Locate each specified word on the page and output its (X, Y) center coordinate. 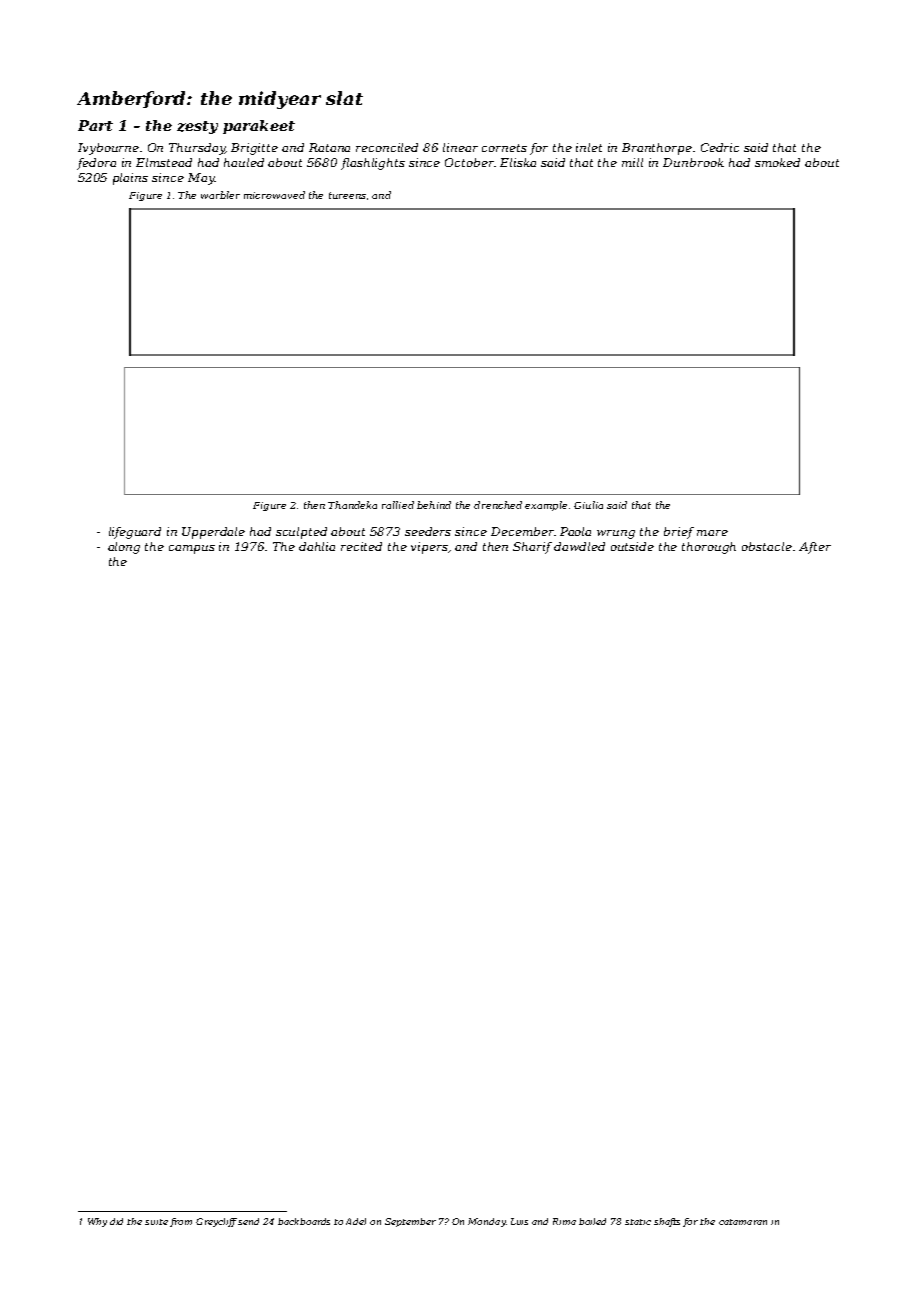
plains (130, 179)
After (815, 548)
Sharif (532, 548)
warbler (220, 195)
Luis (519, 1221)
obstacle (767, 546)
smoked (777, 162)
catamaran (743, 1222)
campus (192, 549)
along (124, 548)
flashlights (373, 164)
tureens (347, 195)
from (181, 1222)
